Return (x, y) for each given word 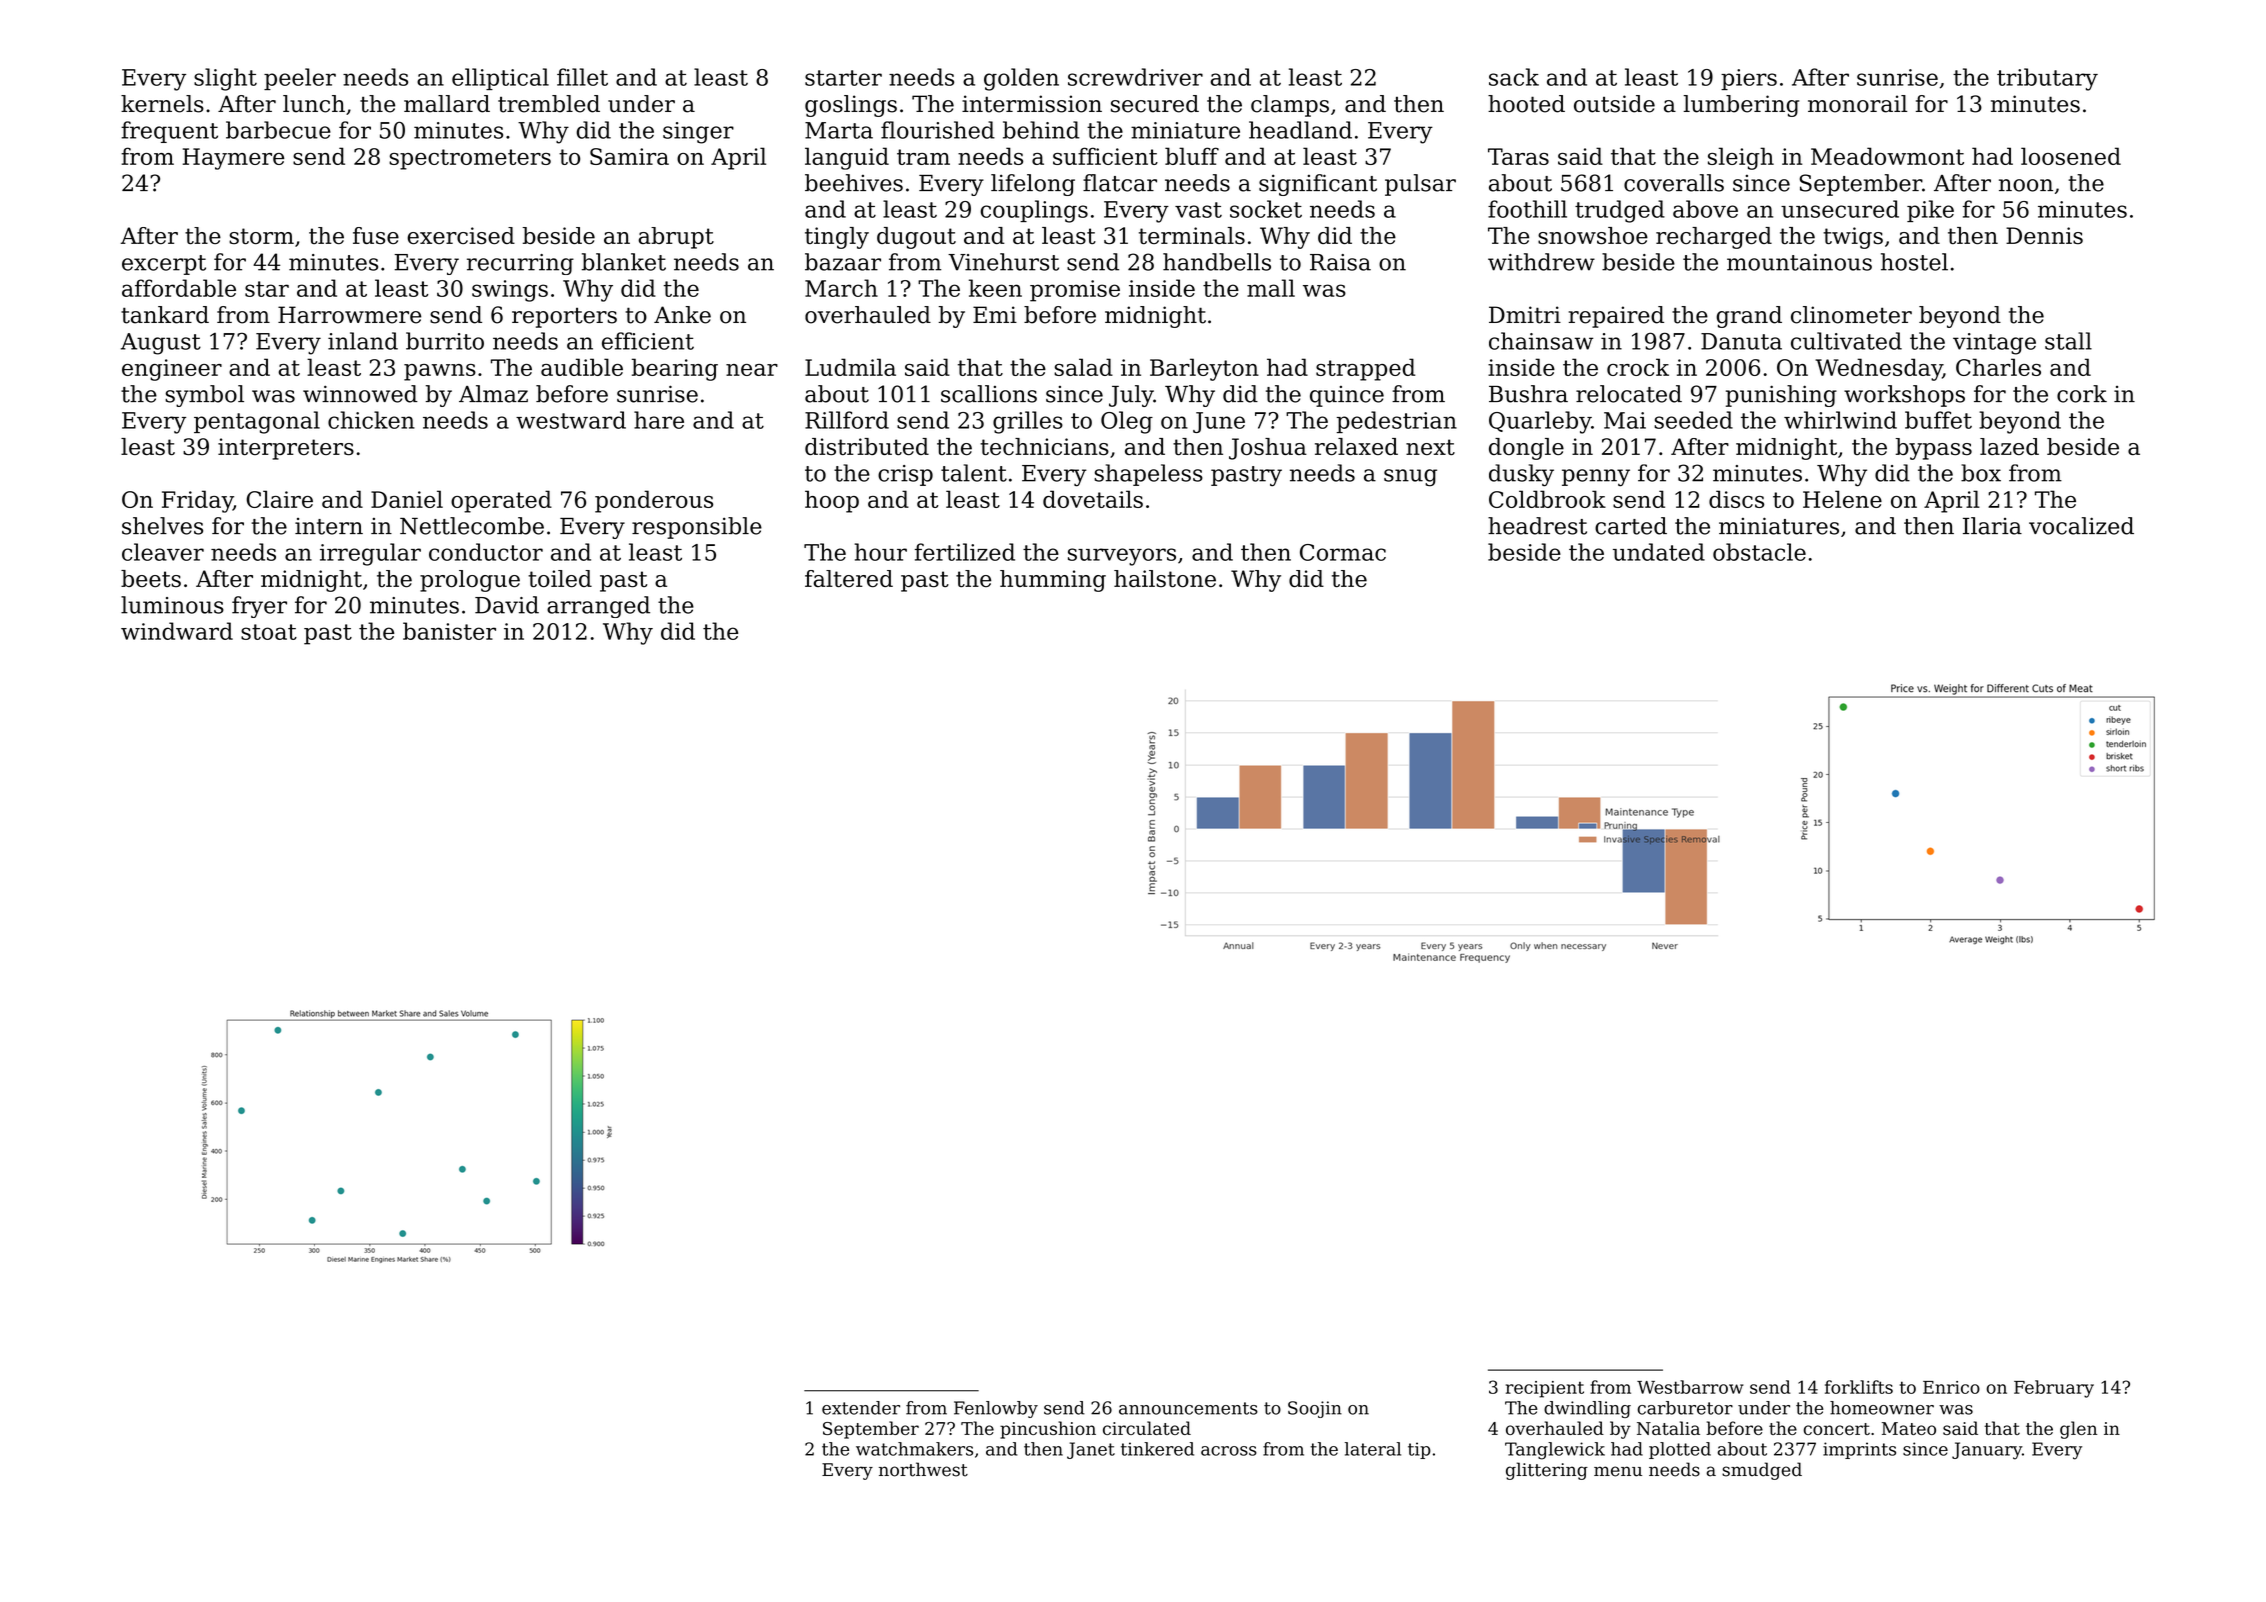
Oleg (1127, 422)
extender (861, 1408)
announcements (1188, 1408)
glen (2078, 1430)
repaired (1616, 317)
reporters (564, 318)
